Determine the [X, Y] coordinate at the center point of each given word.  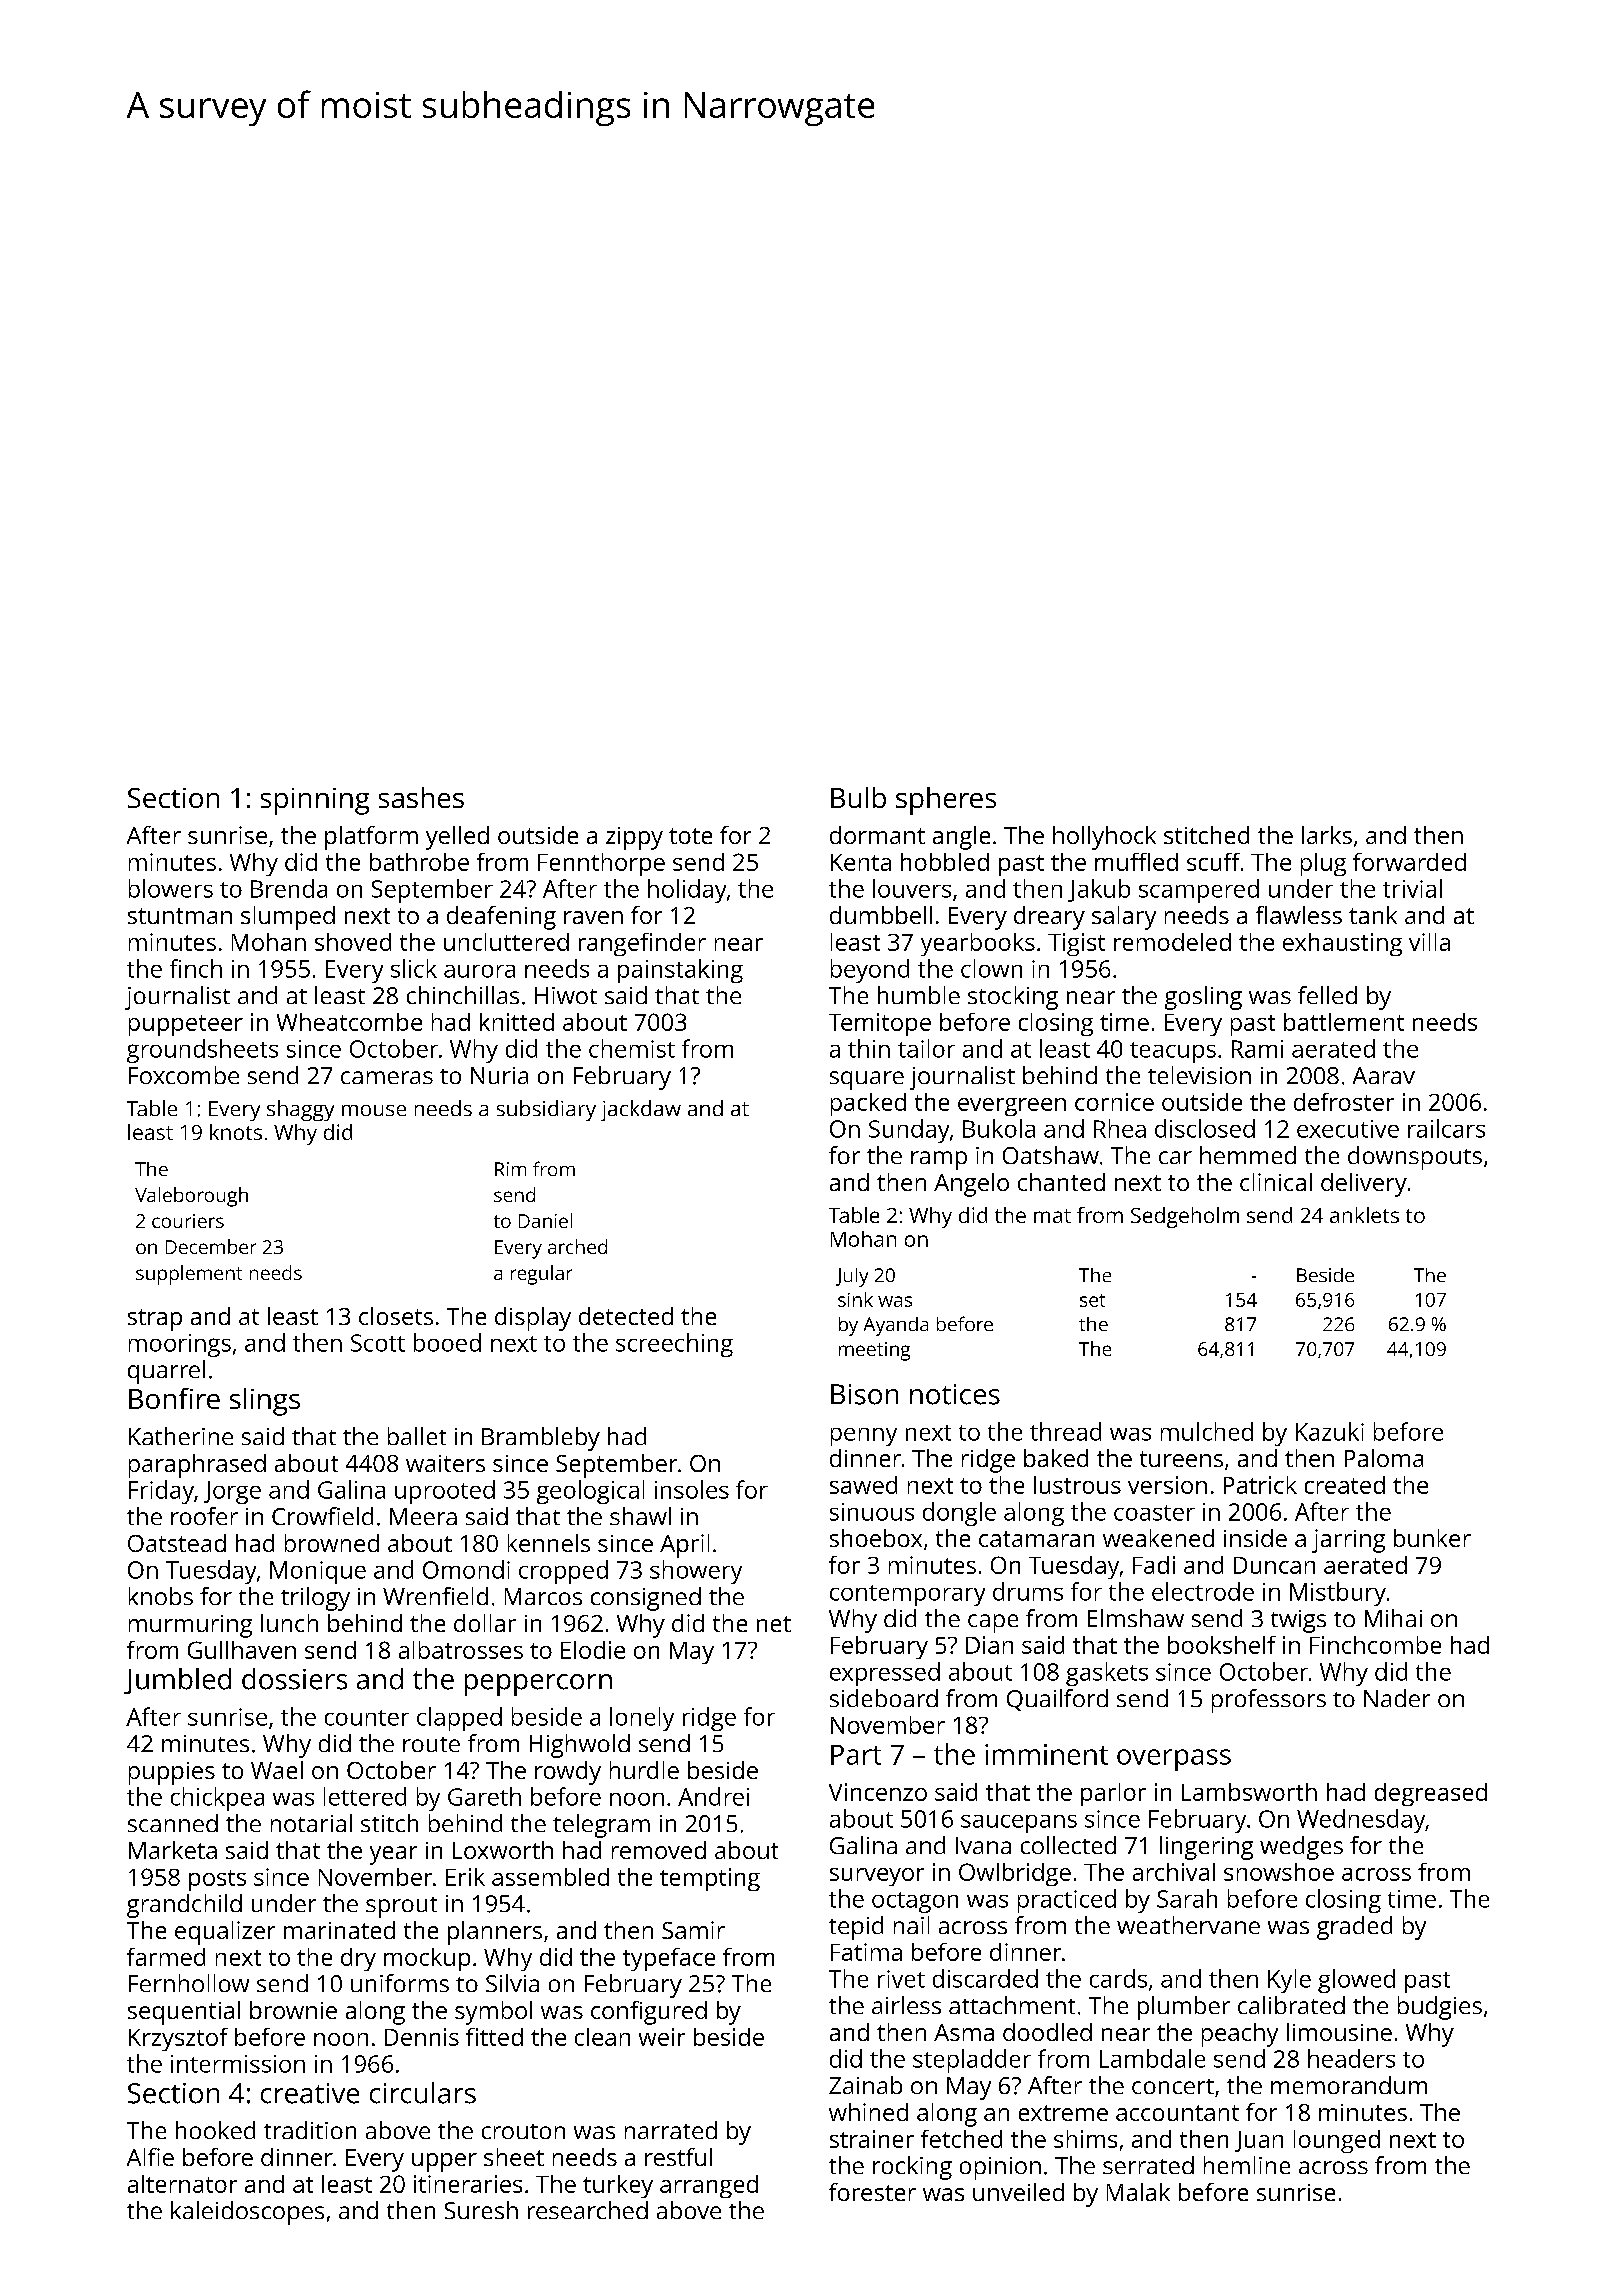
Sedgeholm [1185, 1217]
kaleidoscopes [247, 2213]
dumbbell [881, 915]
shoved [353, 942]
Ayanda [896, 1326]
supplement [189, 1275]
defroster [1344, 1102]
